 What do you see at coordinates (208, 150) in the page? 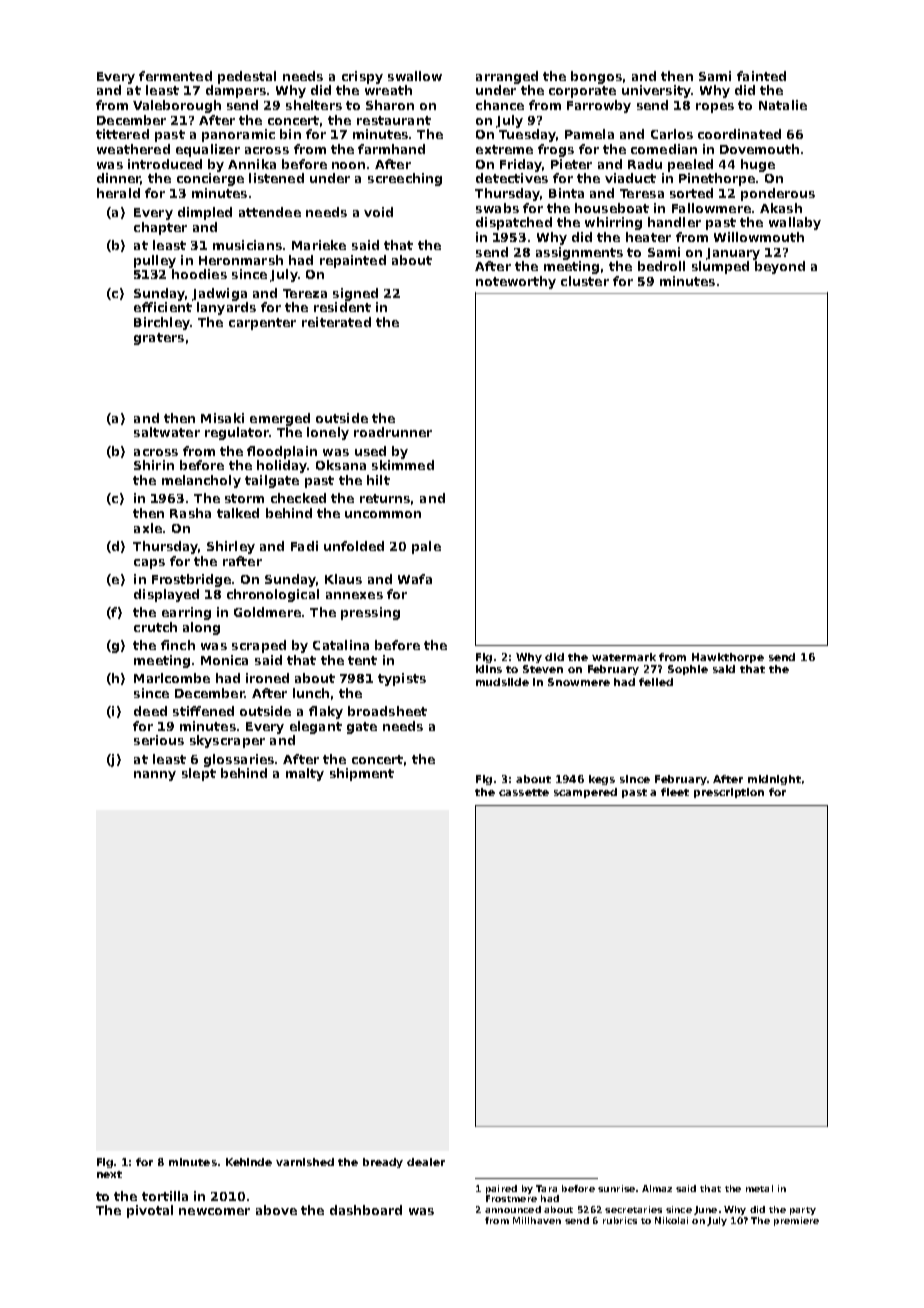
I see `equalizer` at bounding box center [208, 150].
